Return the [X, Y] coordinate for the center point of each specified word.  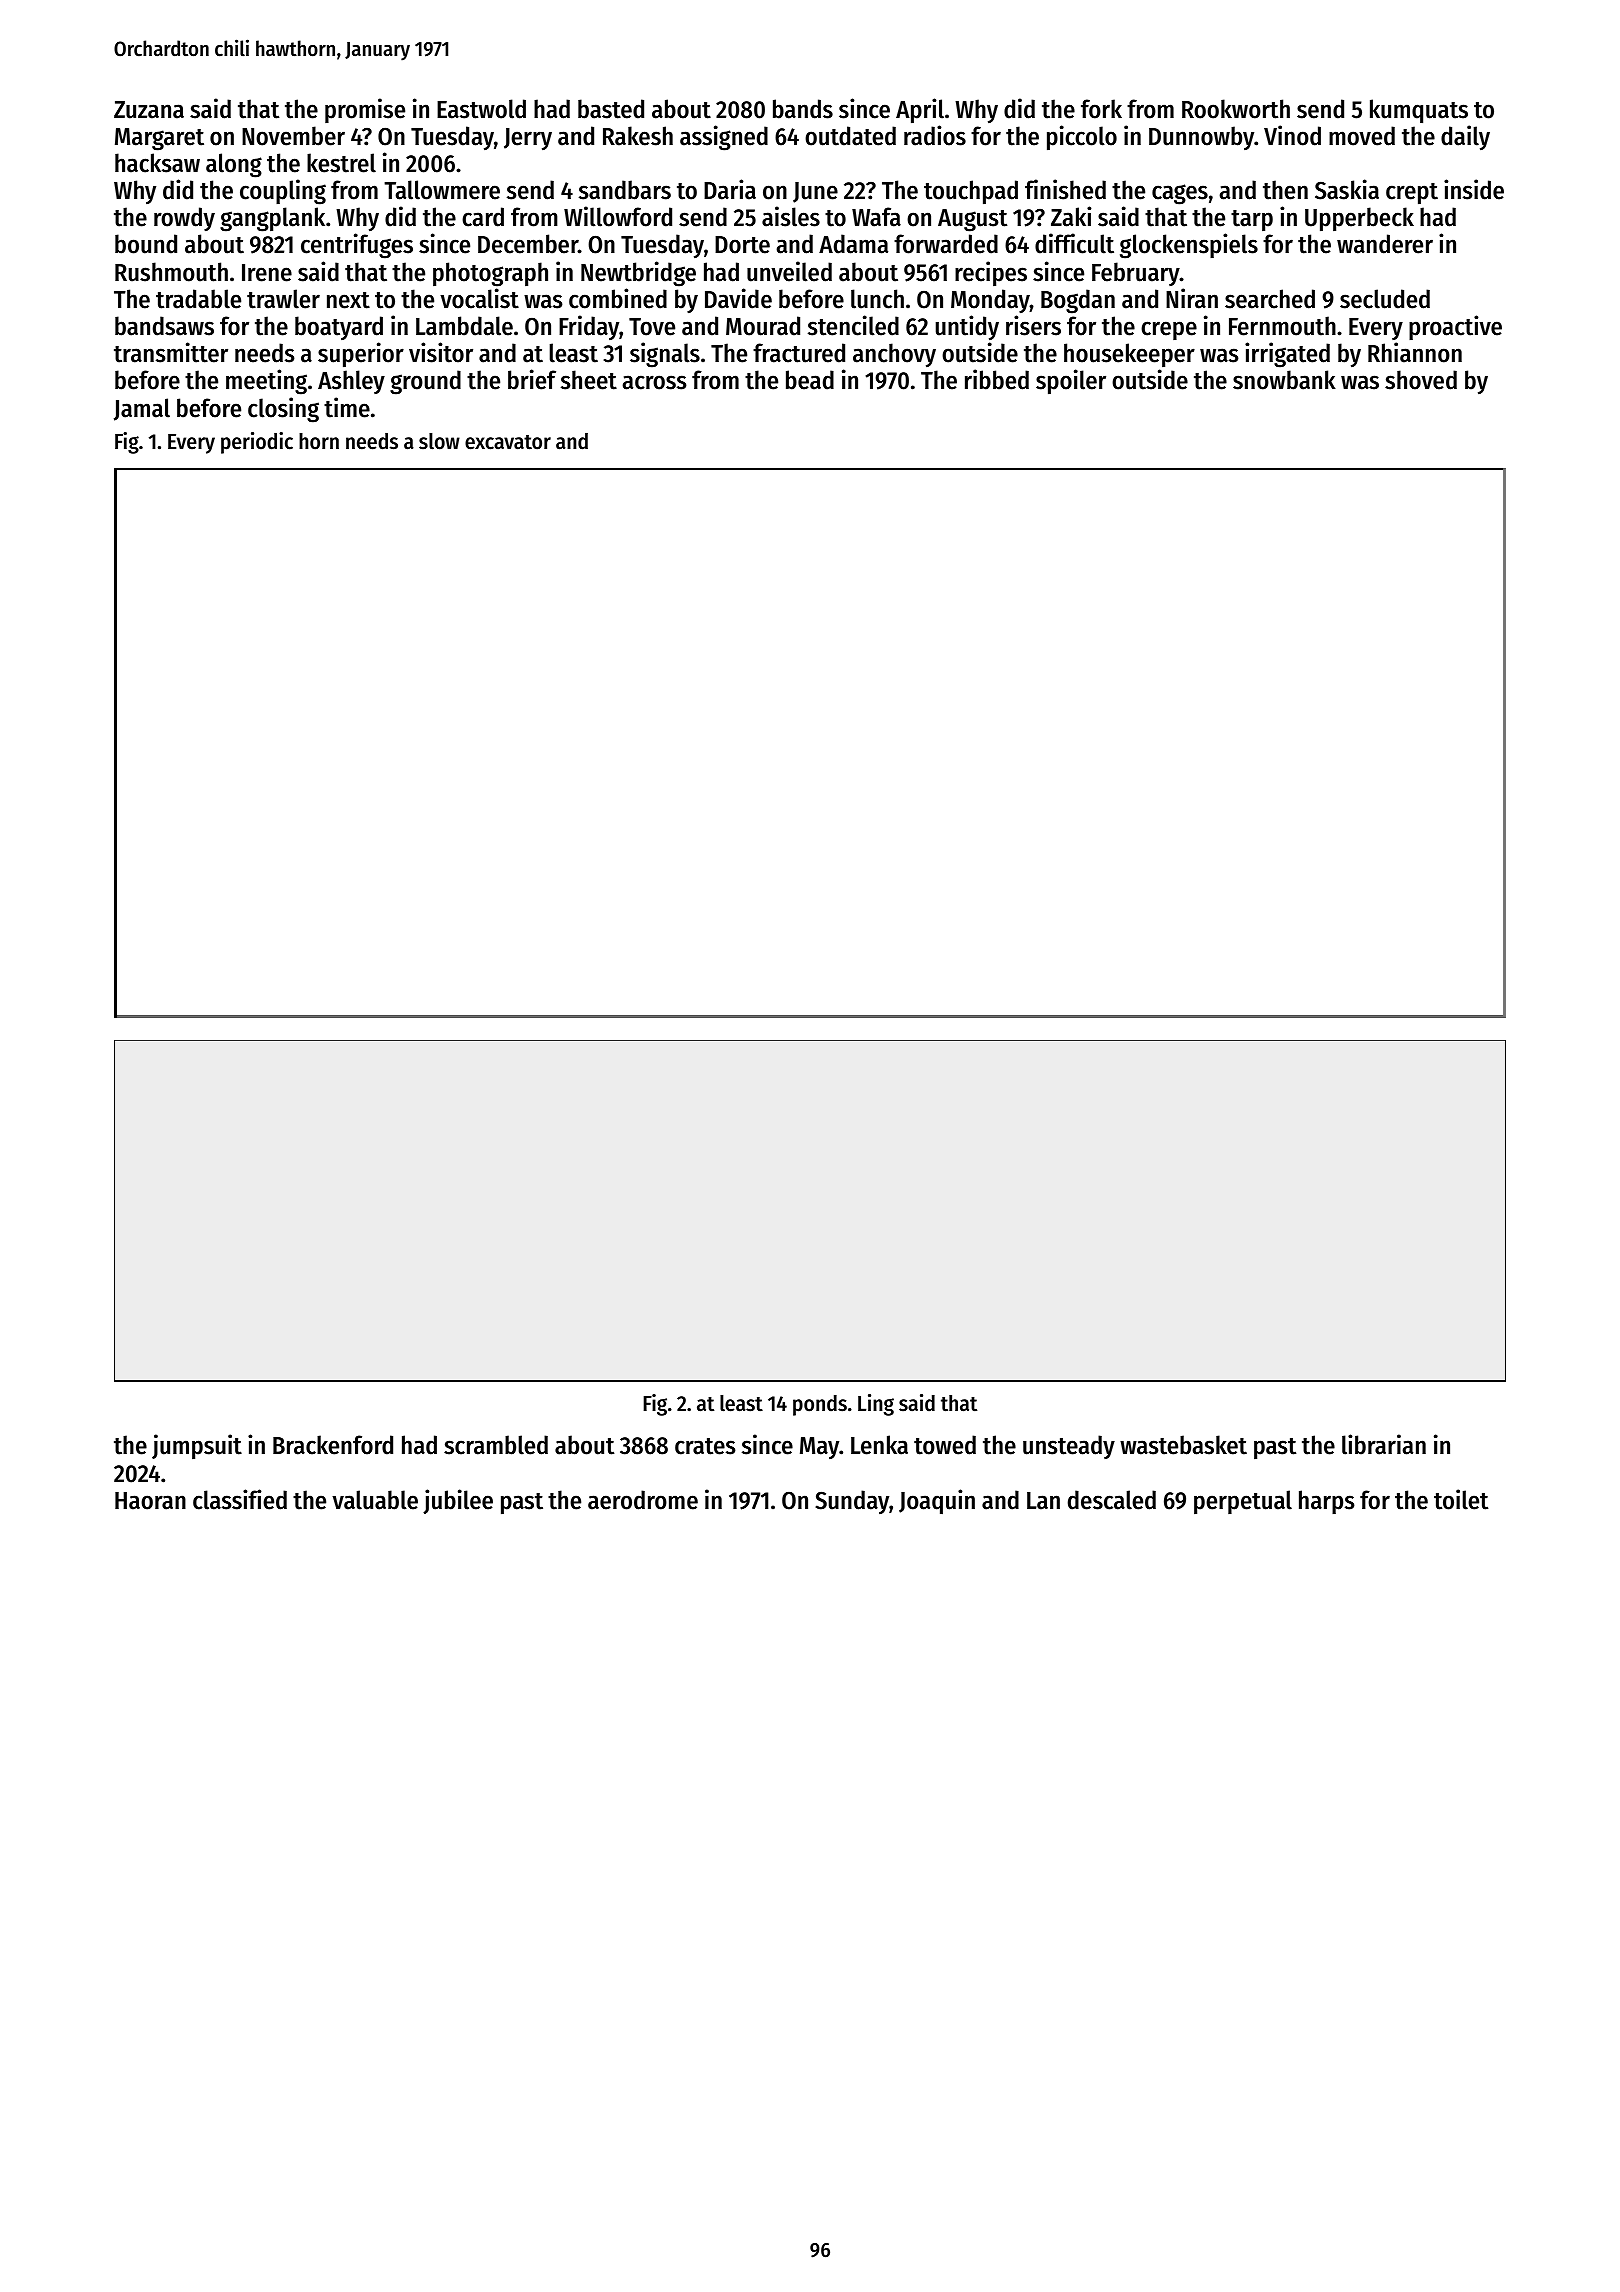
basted [611, 109]
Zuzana [149, 110]
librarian [1384, 1444]
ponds [820, 1405]
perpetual [1243, 1502]
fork [1101, 109]
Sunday [852, 1502]
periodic [257, 443]
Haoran [150, 1501]
